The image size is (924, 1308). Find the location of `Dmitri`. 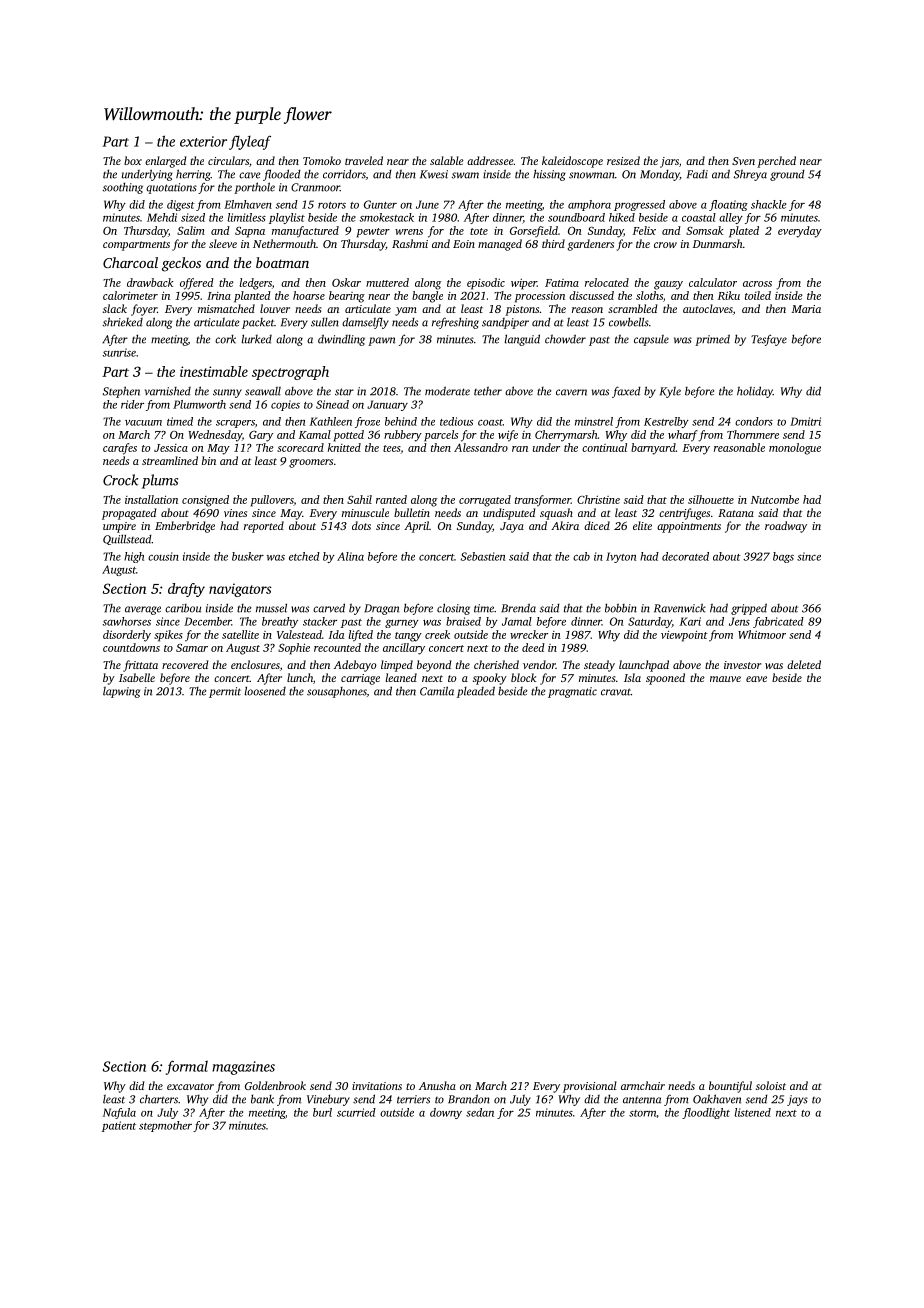

Dmitri is located at coordinates (805, 421).
